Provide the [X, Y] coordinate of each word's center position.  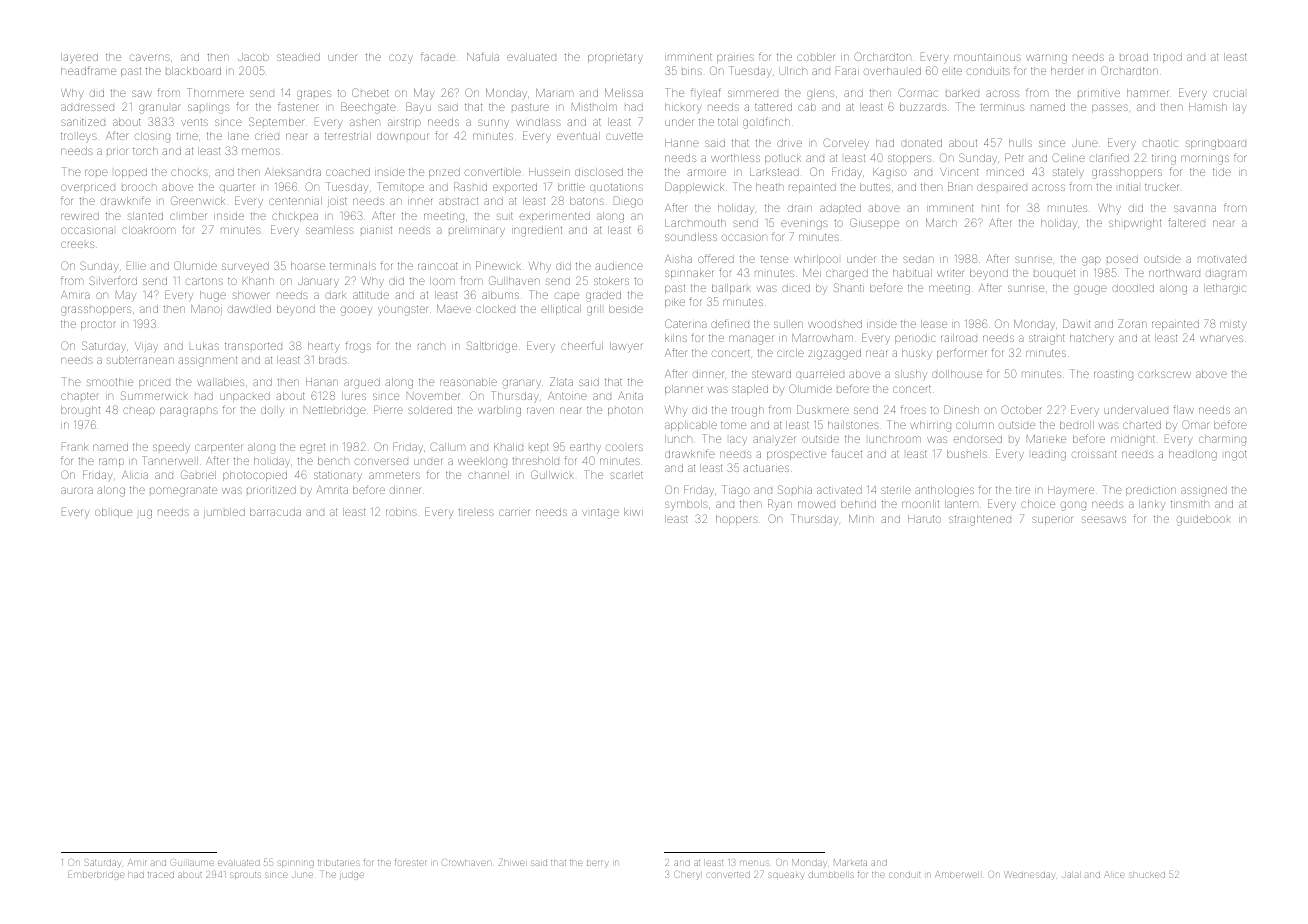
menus [754, 863]
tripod [1167, 58]
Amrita [332, 490]
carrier [514, 512]
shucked [1147, 875]
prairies [735, 58]
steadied [298, 57]
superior [1053, 520]
